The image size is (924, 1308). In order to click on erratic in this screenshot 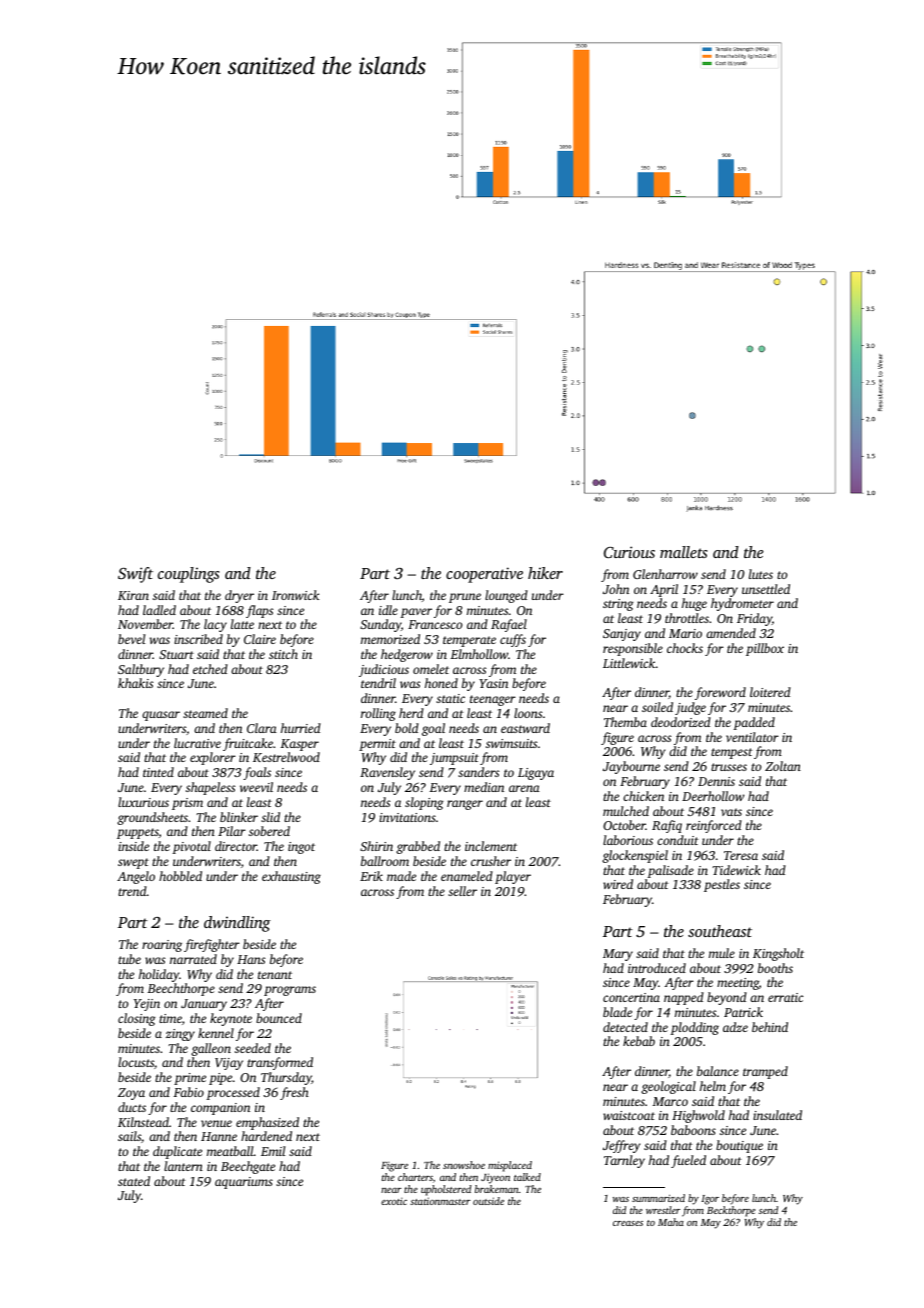, I will do `click(785, 997)`.
